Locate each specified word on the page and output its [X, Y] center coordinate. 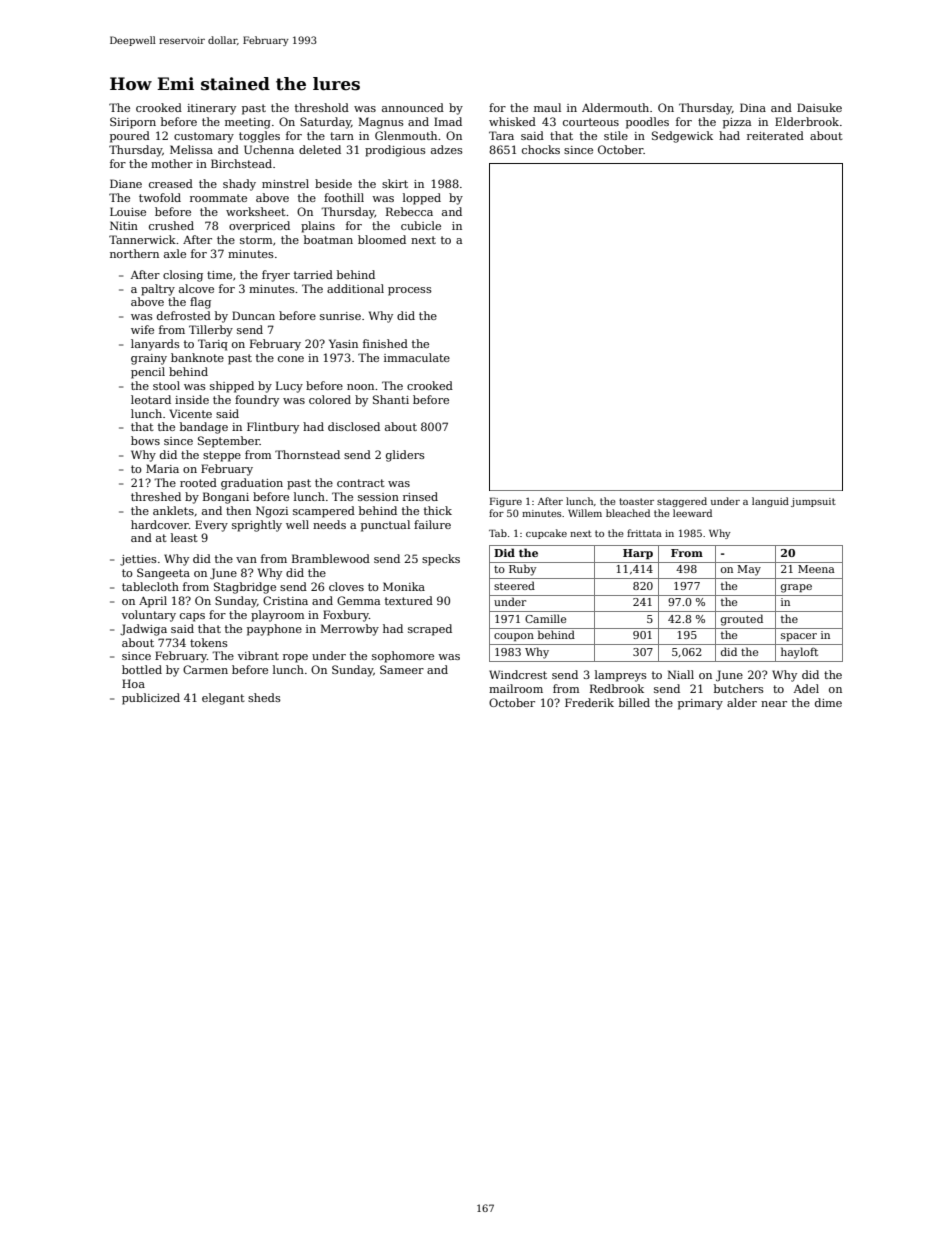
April [153, 602]
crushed [171, 225]
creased [171, 183]
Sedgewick [682, 137]
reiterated [775, 135]
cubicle [421, 225]
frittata [644, 533]
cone [291, 359]
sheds [264, 697]
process [410, 291]
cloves [346, 586]
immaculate [417, 357]
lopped [422, 199]
